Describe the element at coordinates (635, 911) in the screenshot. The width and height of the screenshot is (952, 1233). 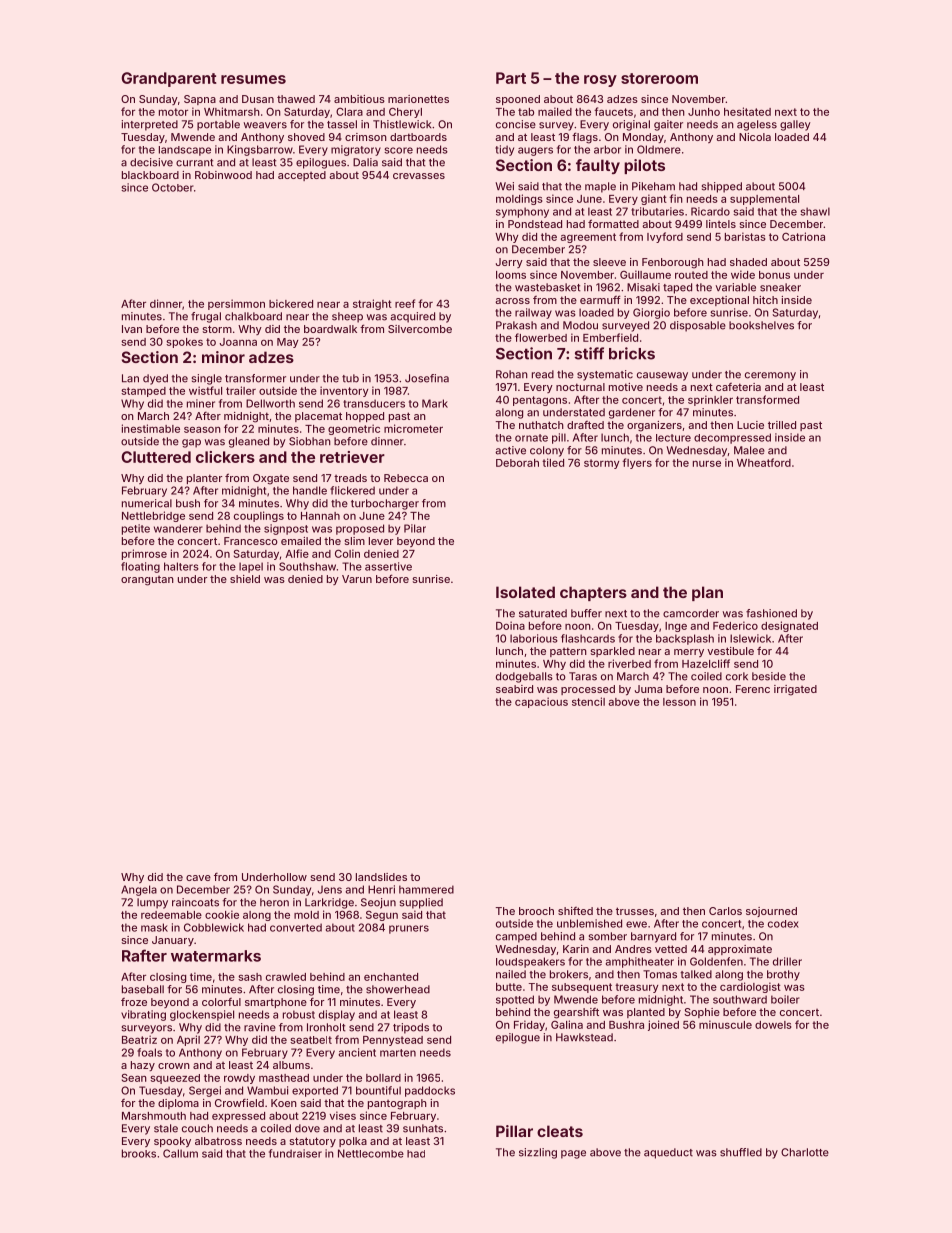
I see `trusses` at that location.
